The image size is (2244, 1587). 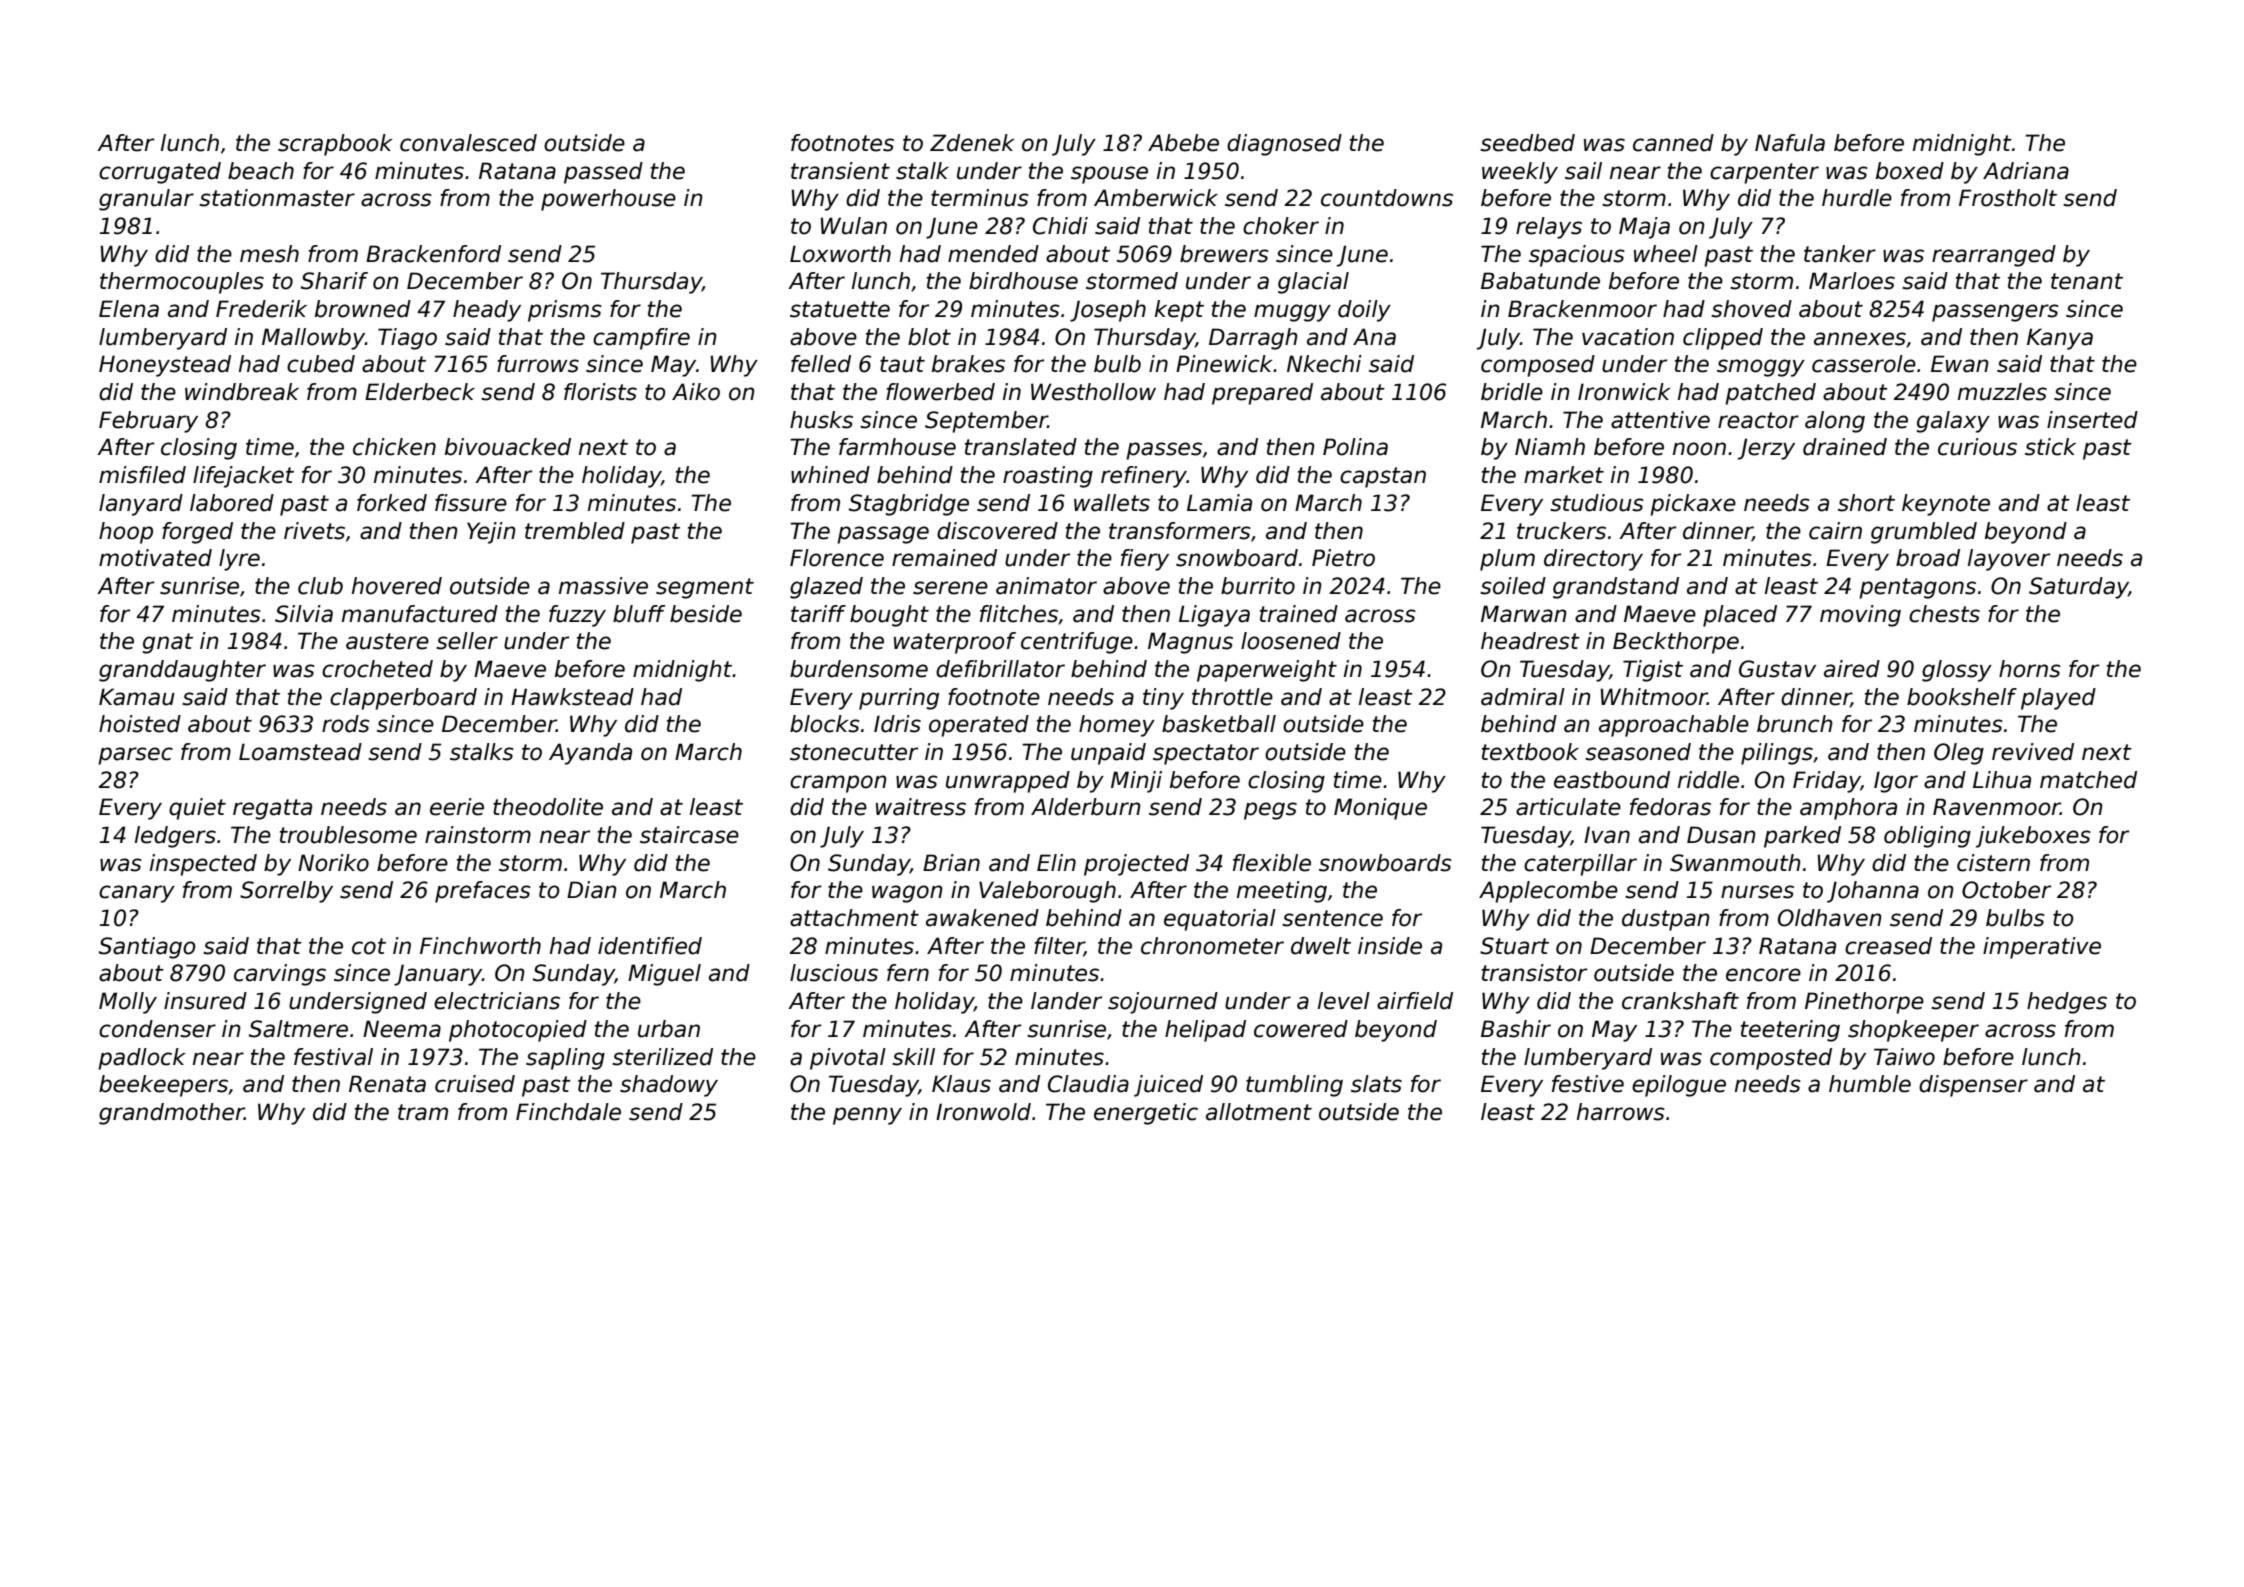 I want to click on tumbling, so click(x=1294, y=1086).
